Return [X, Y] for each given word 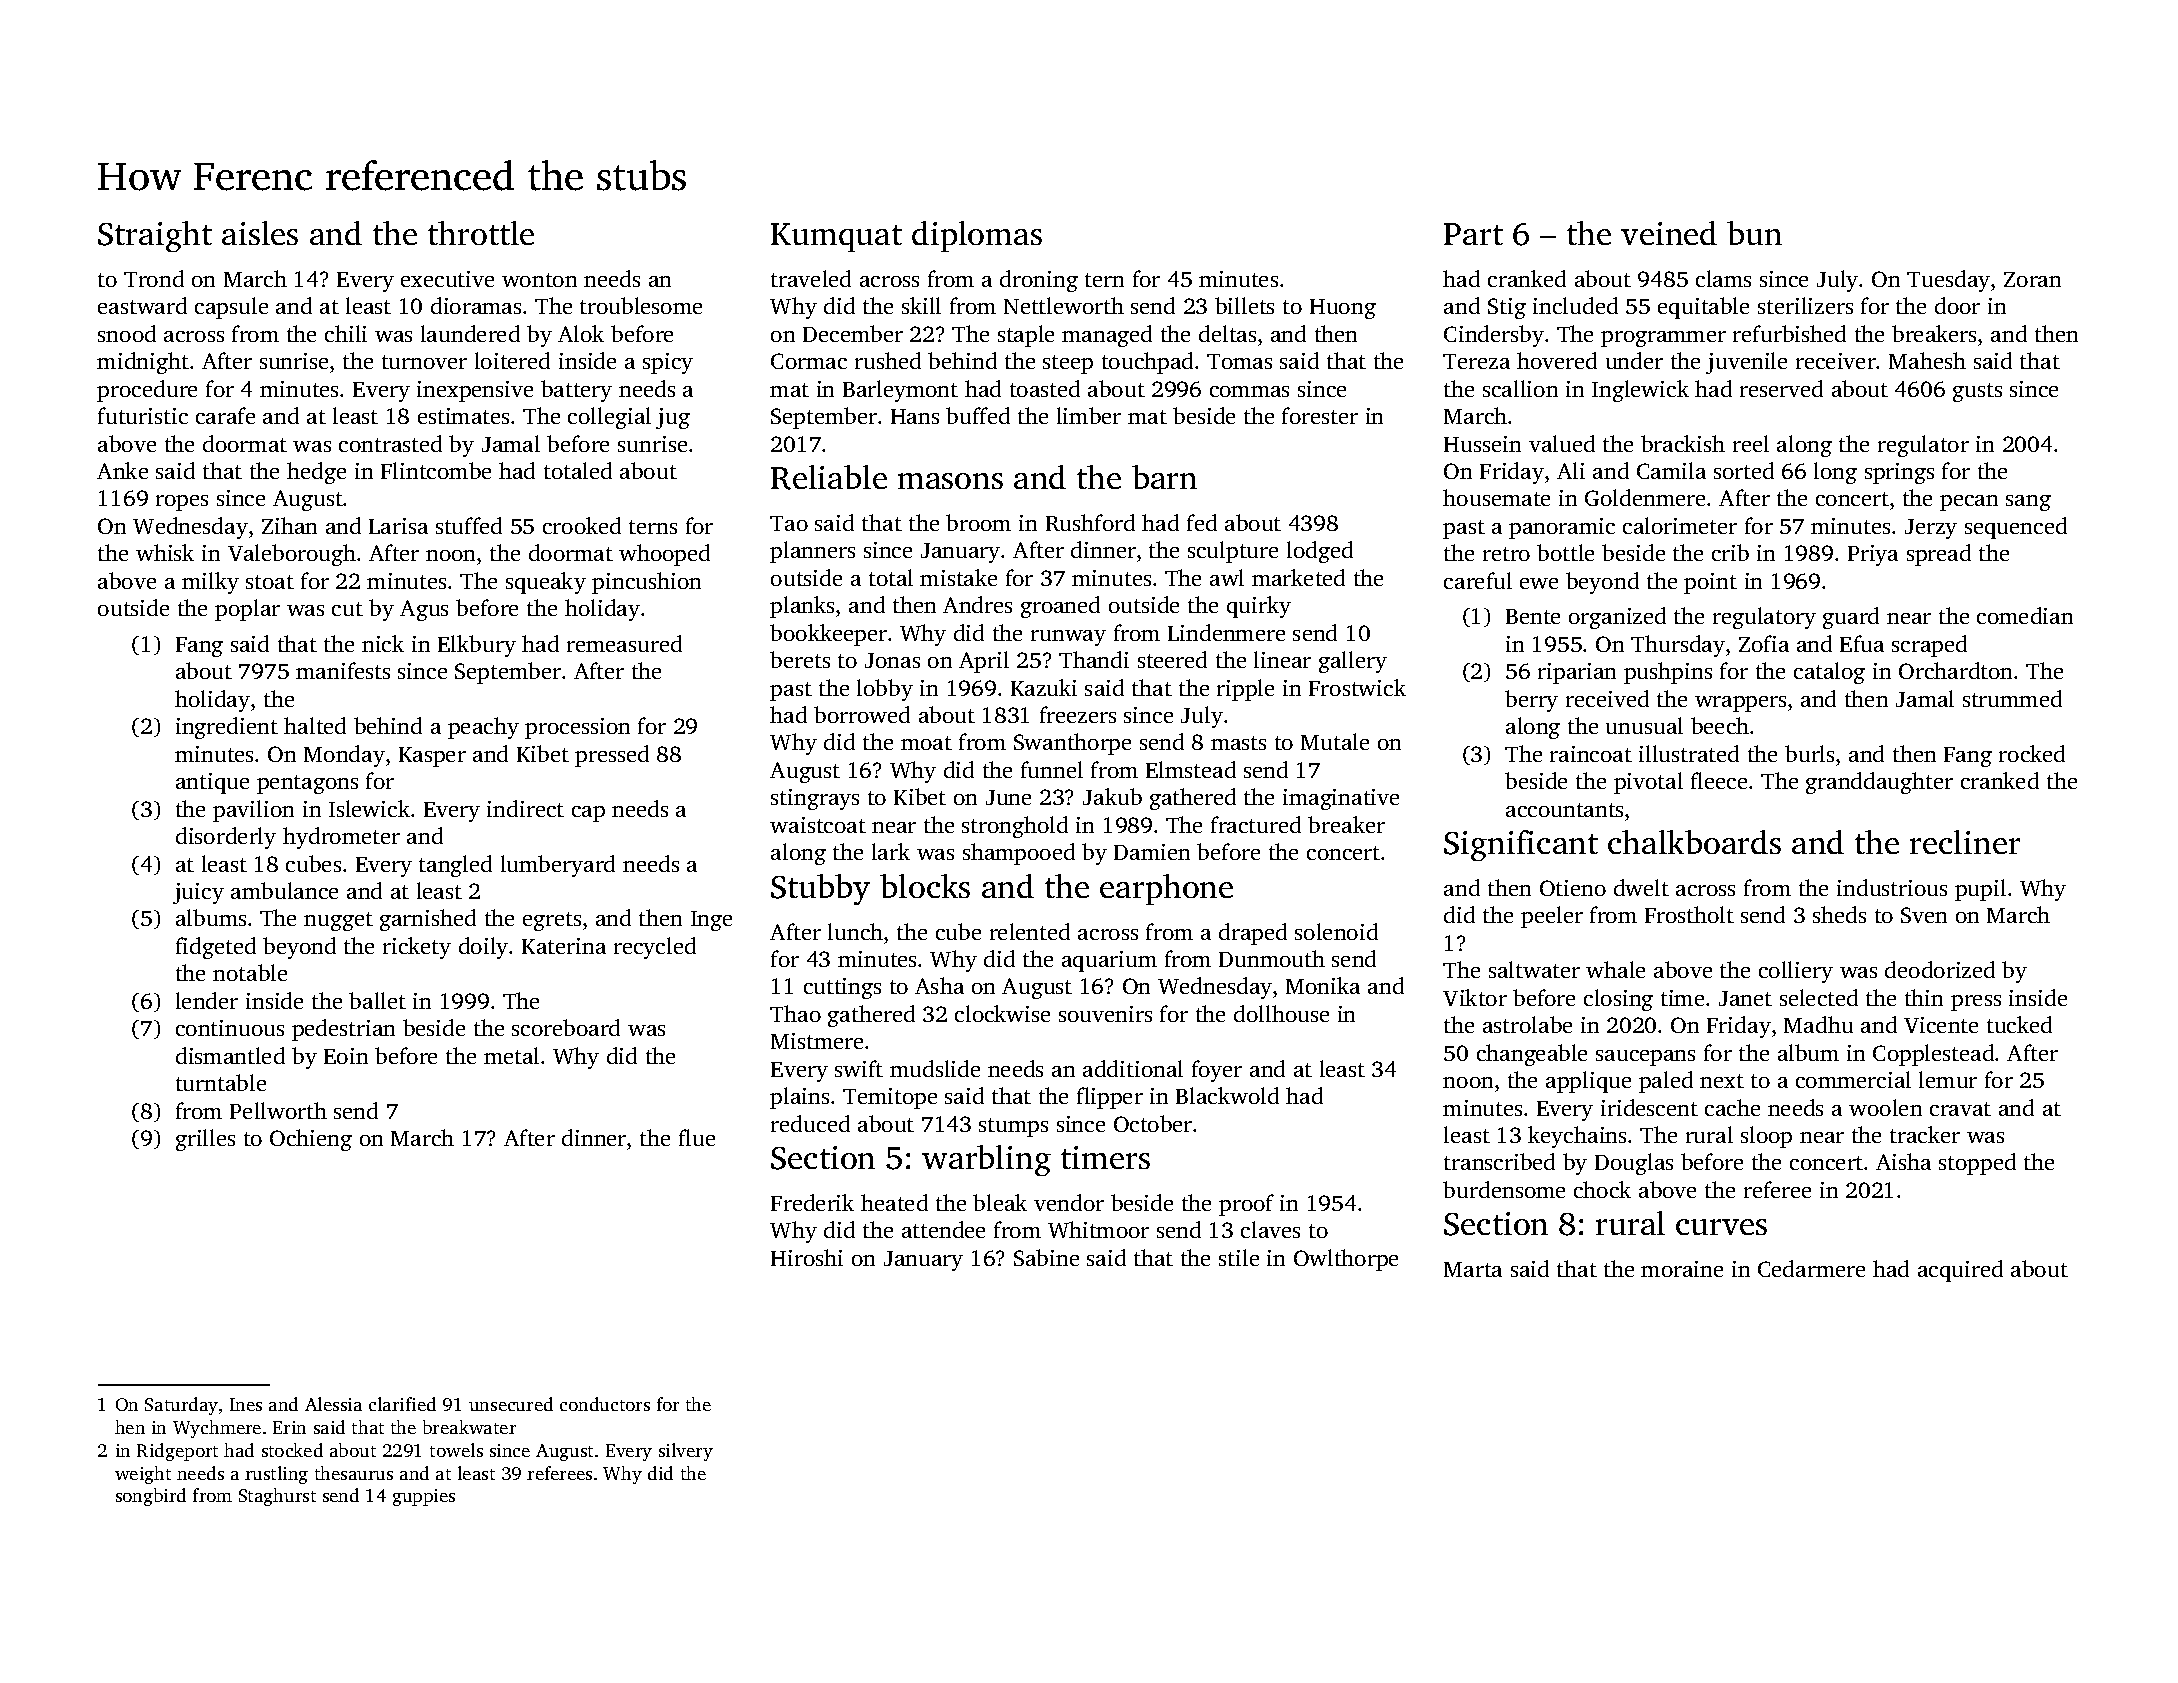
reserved [1781, 388]
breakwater [469, 1427]
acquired [1960, 1271]
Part [1473, 234]
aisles [260, 233]
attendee [943, 1229]
